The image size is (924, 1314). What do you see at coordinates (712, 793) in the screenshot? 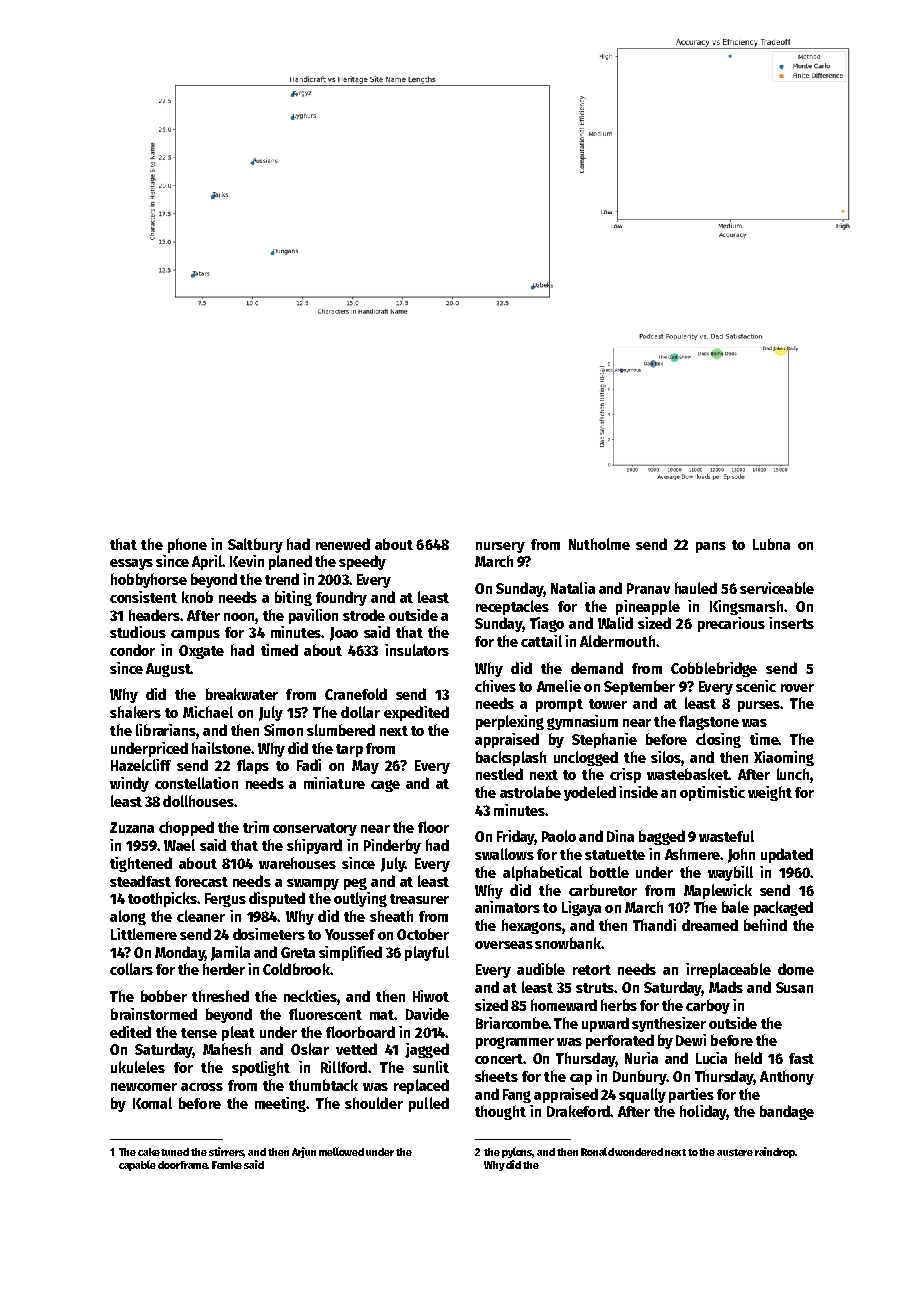
I see `optimistic` at bounding box center [712, 793].
